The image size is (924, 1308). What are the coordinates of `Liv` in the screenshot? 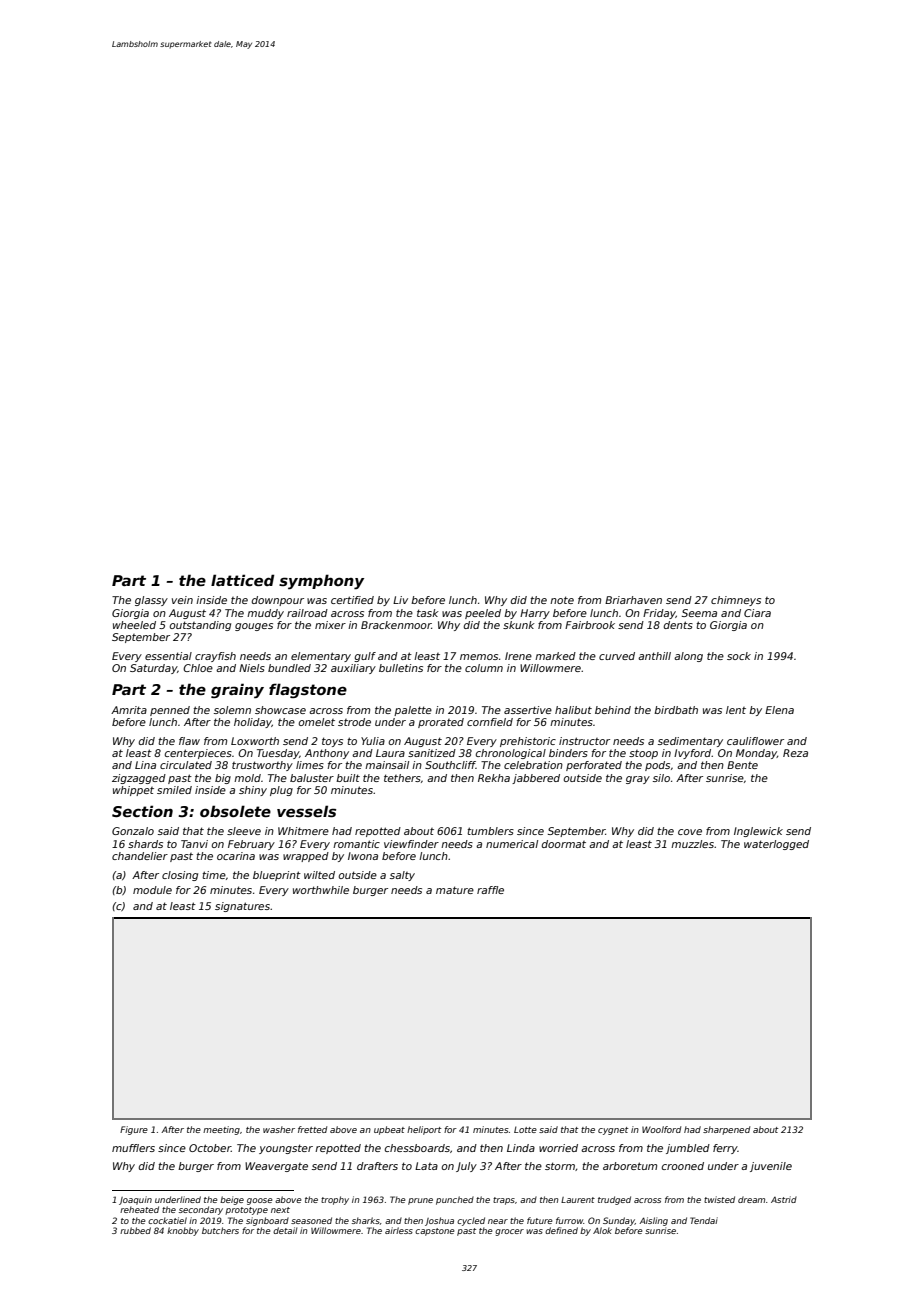 It's located at (400, 600).
